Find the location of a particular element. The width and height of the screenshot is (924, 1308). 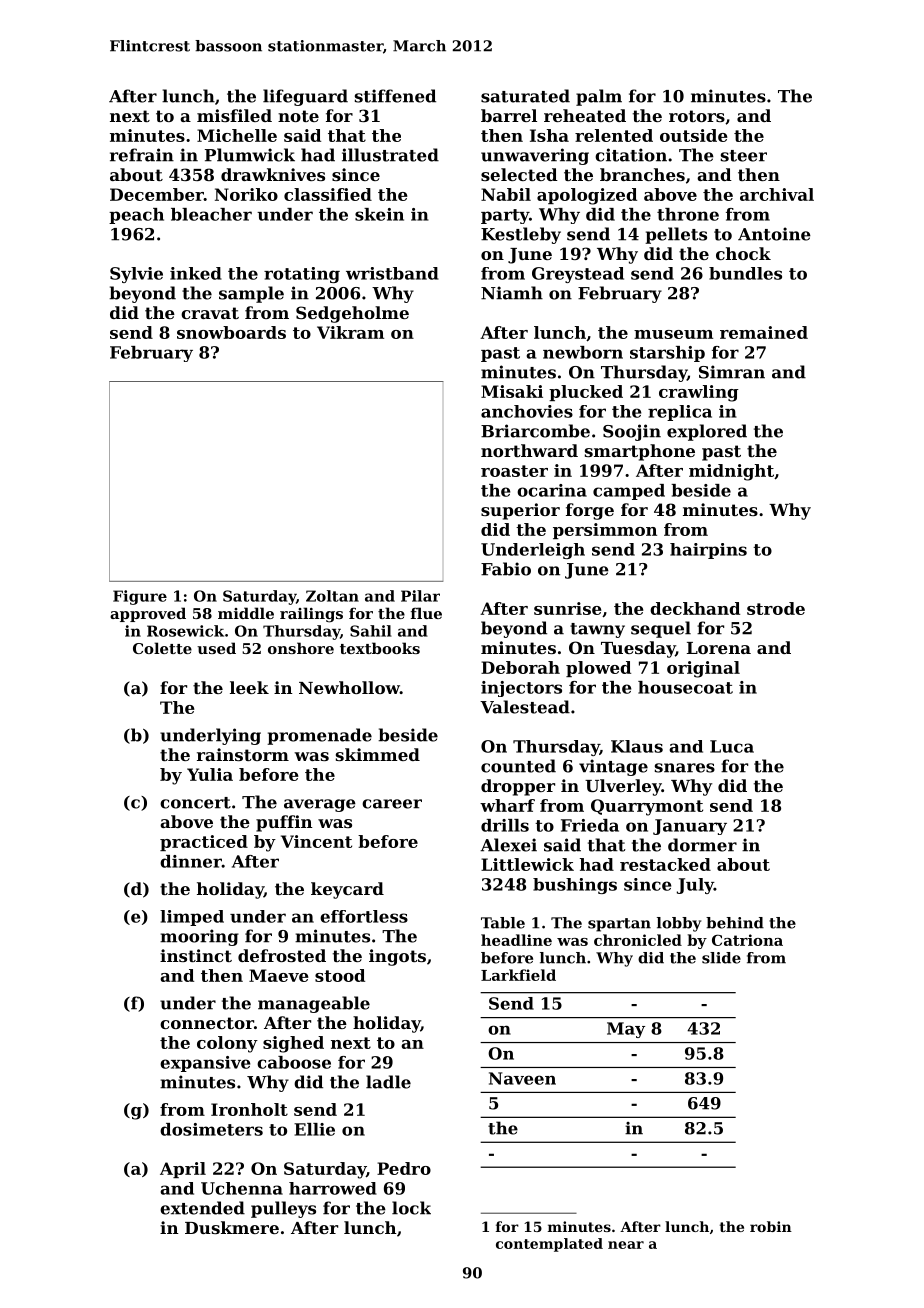

dormer is located at coordinates (702, 845).
